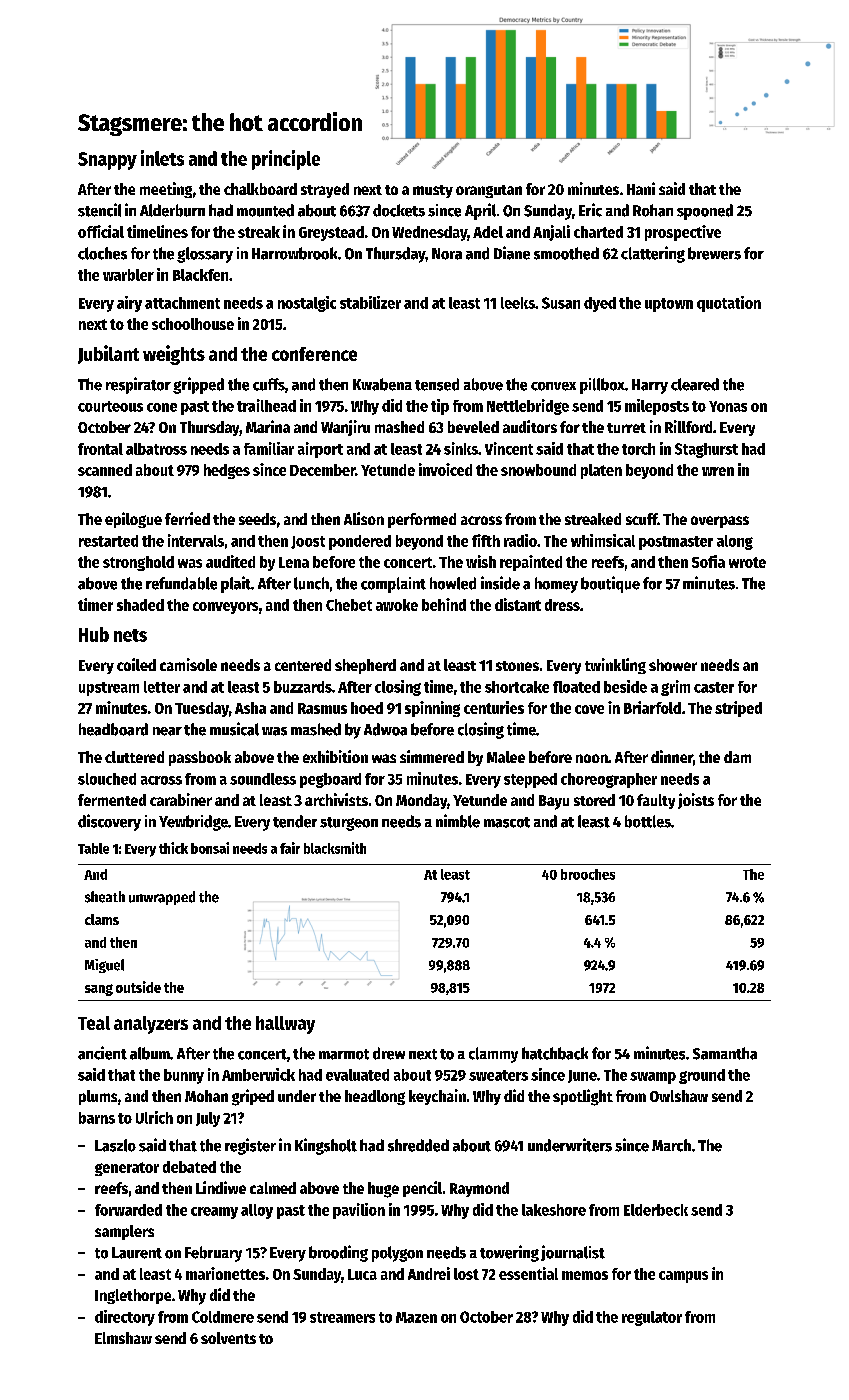 The width and height of the page is (849, 1400). Describe the element at coordinates (738, 709) in the page. I see `striped` at that location.
